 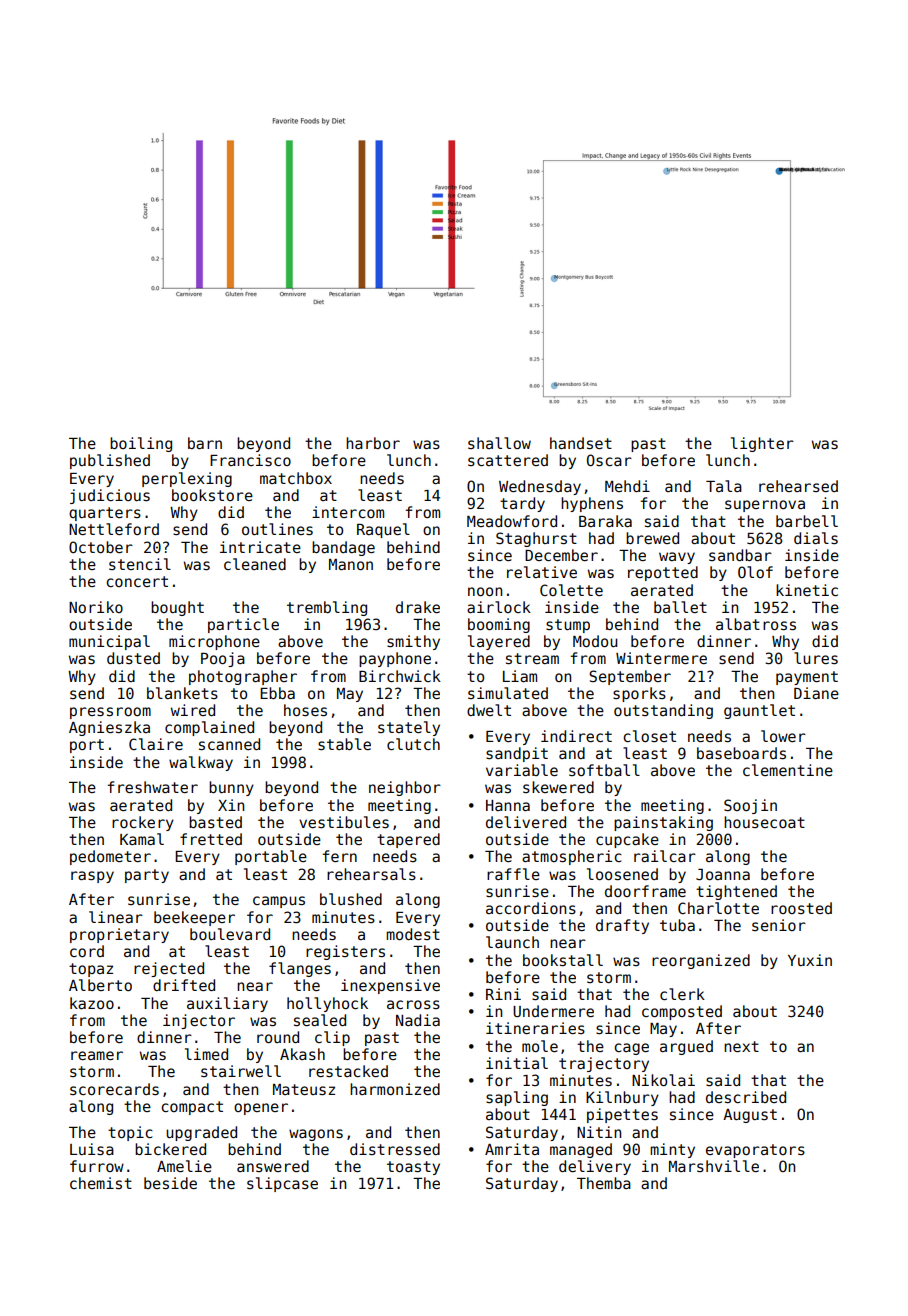 I want to click on beside, so click(x=170, y=1183).
